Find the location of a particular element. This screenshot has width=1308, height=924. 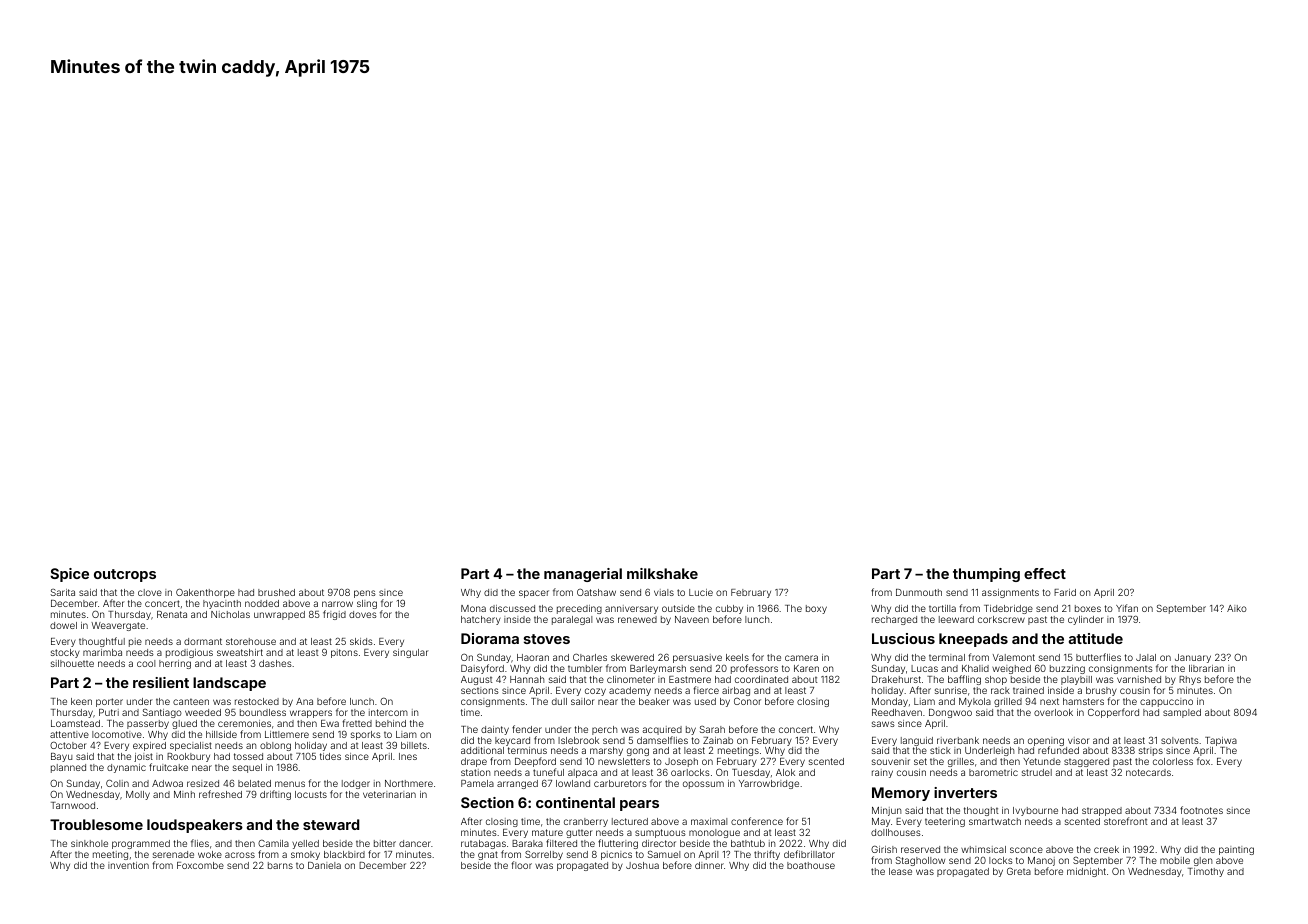

managerial is located at coordinates (583, 575).
